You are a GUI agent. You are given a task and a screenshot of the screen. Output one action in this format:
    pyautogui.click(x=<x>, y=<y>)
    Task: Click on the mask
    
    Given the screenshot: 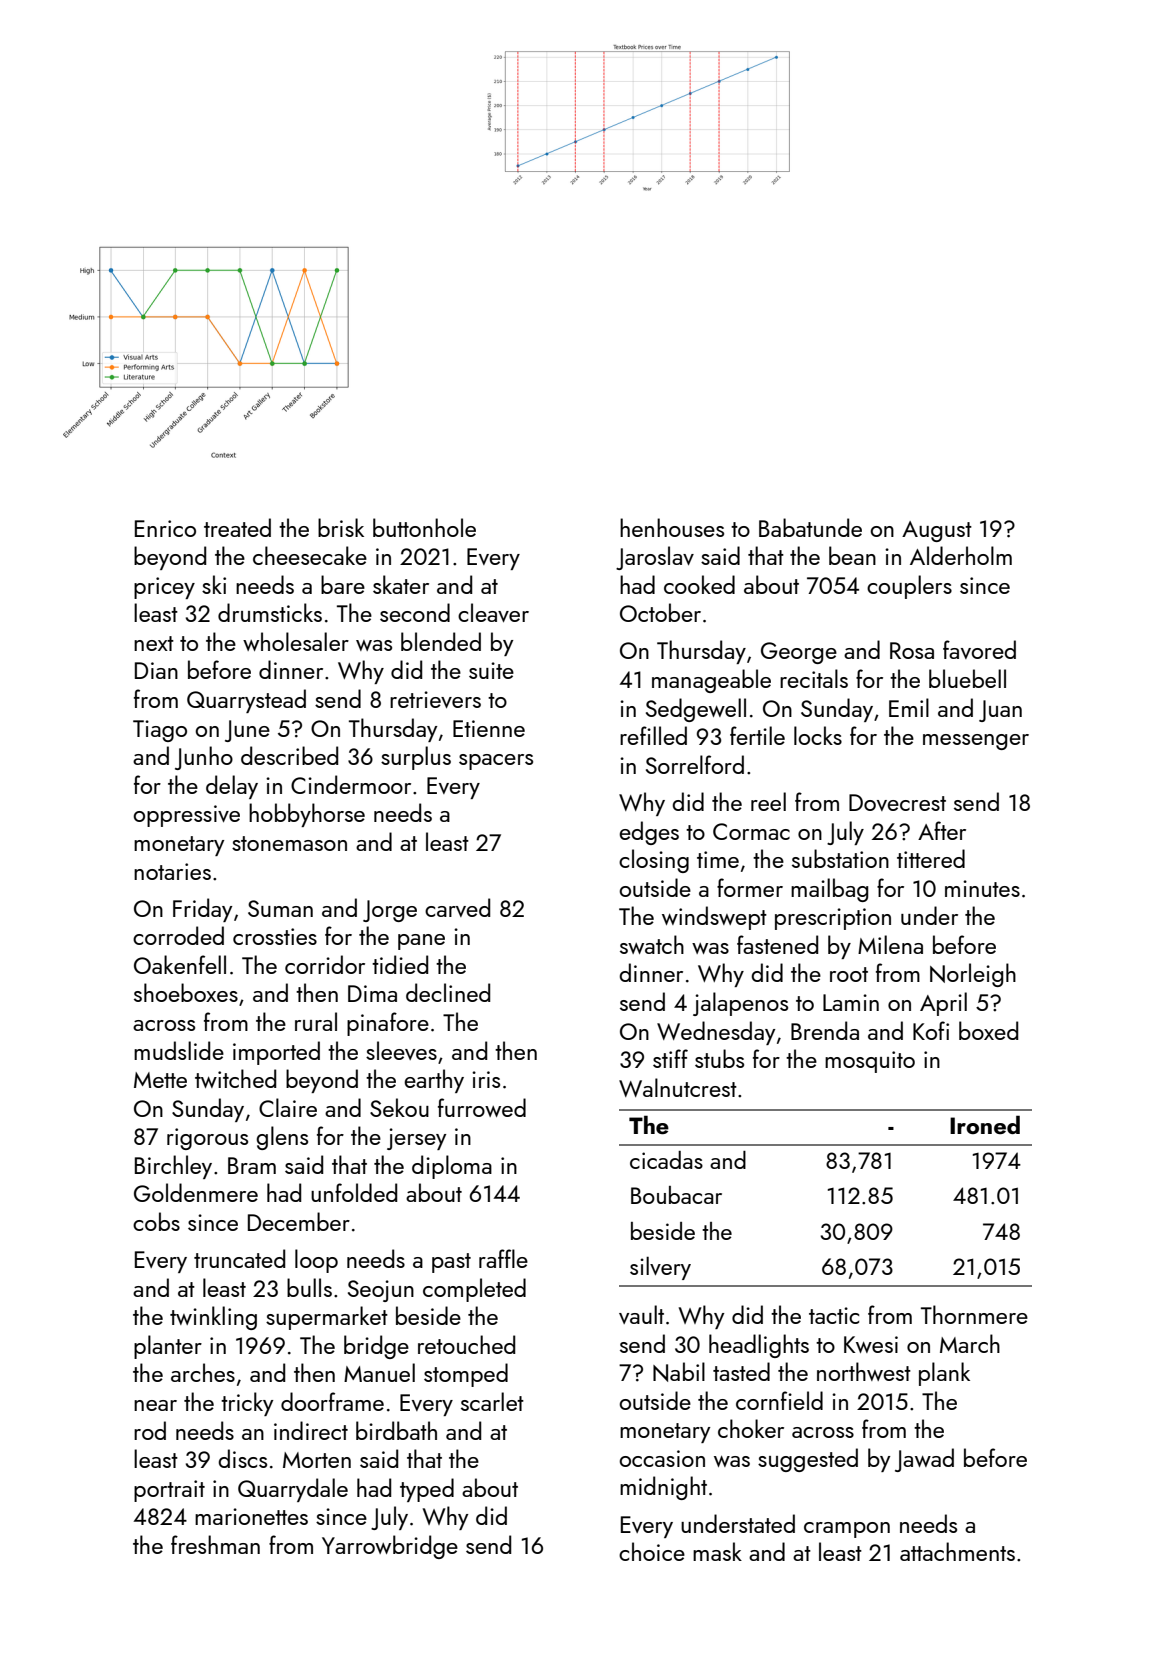 What is the action you would take?
    pyautogui.click(x=717, y=1551)
